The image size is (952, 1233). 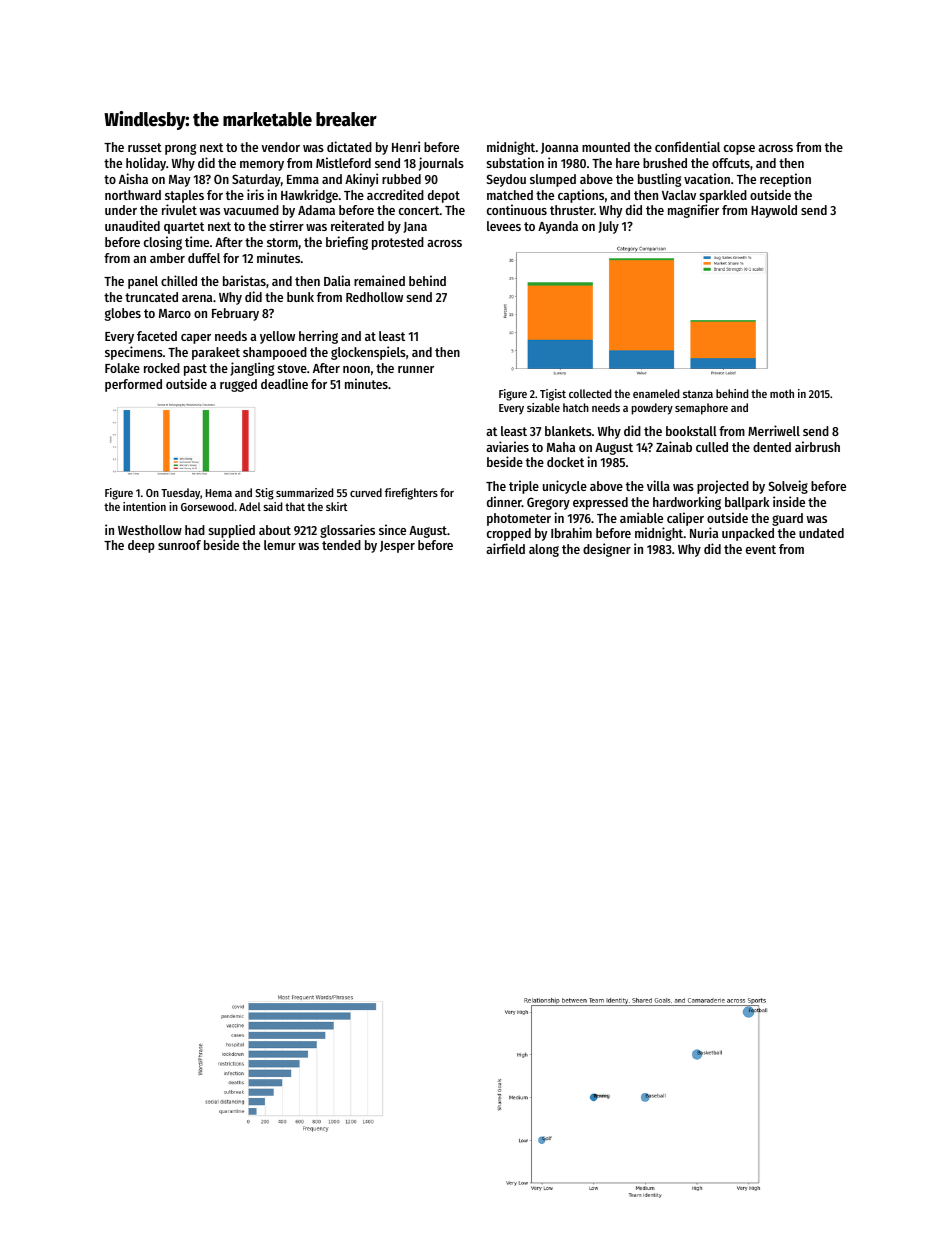 What do you see at coordinates (687, 146) in the document?
I see `confidential` at bounding box center [687, 146].
